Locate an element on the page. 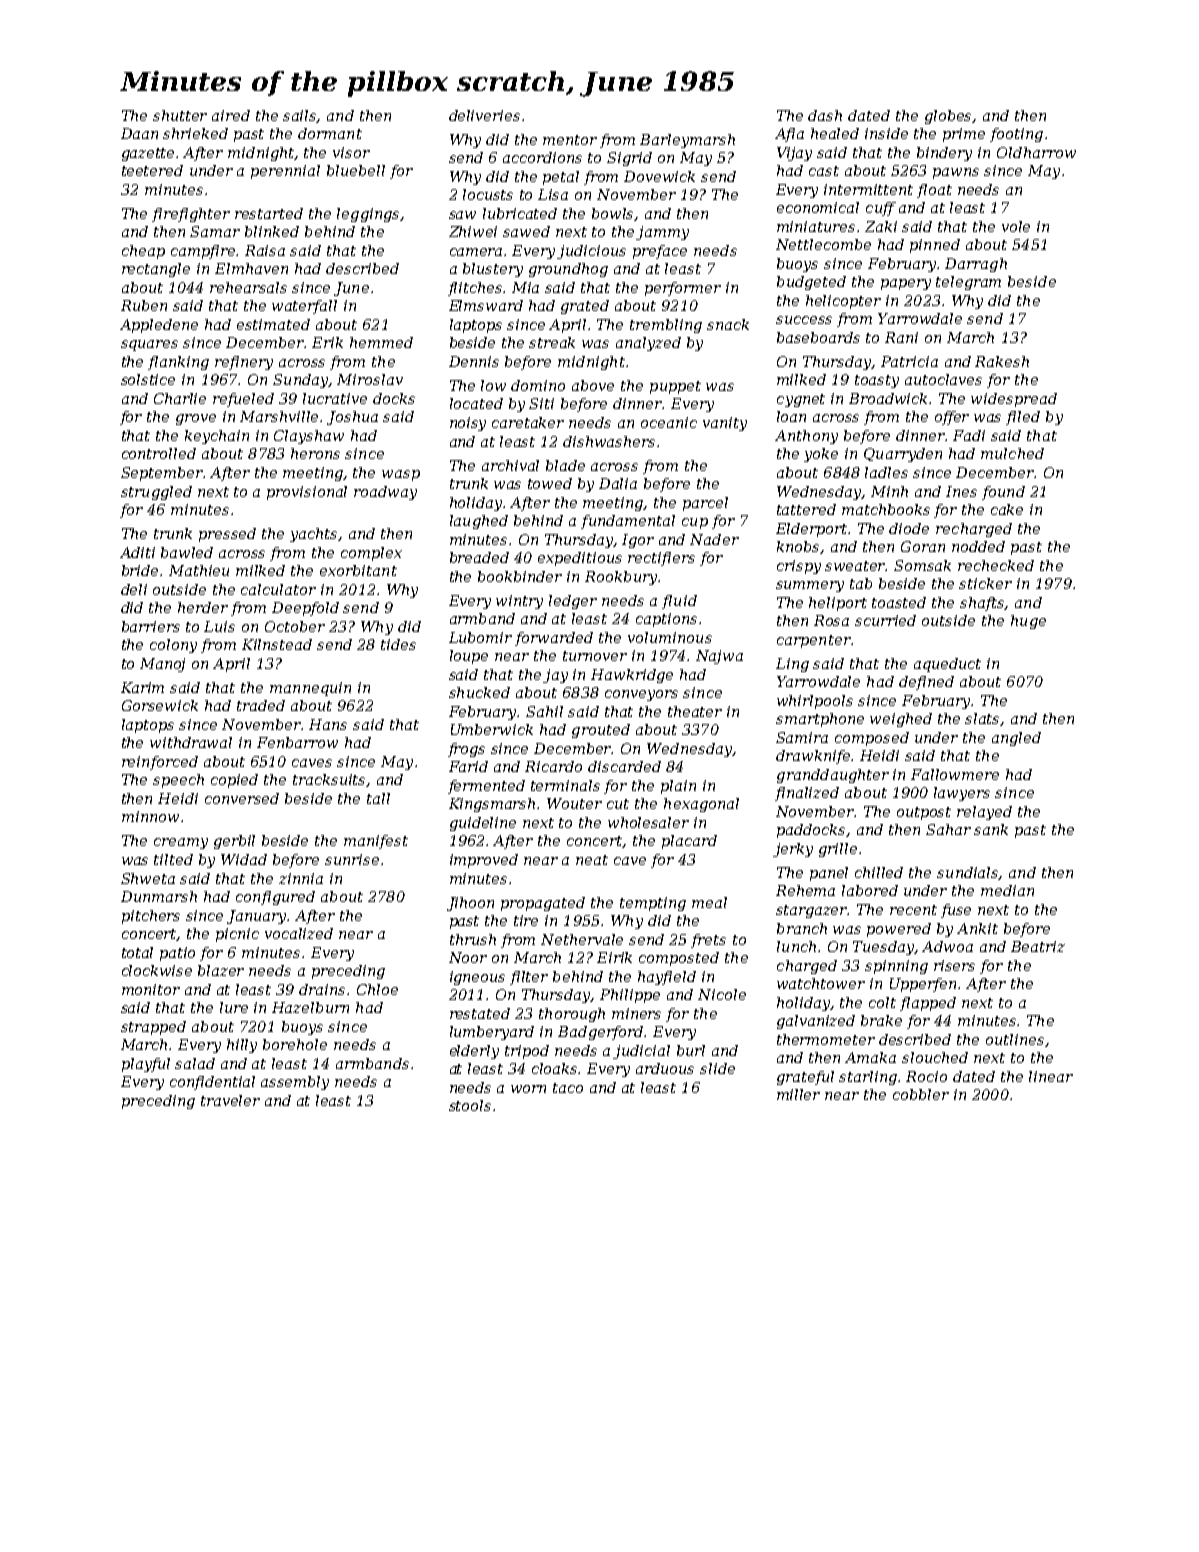 Image resolution: width=1199 pixels, height=1552 pixels. miners is located at coordinates (636, 1013).
